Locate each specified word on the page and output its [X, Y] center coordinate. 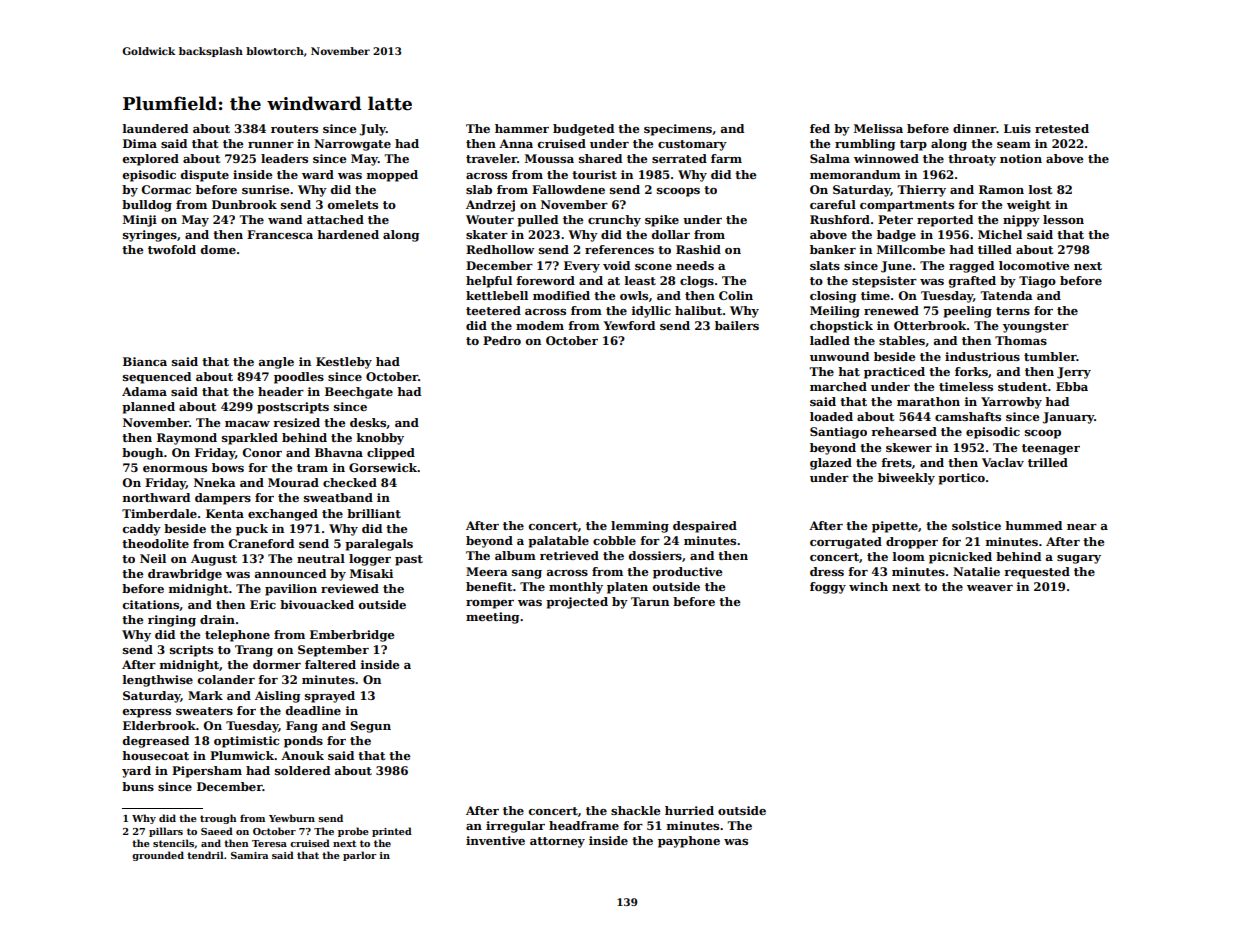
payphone [689, 842]
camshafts [968, 416]
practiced [894, 373]
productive [687, 573]
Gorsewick [383, 467]
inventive [495, 840]
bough [142, 454]
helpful [489, 282]
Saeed [217, 831]
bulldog [147, 206]
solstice [976, 525]
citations [151, 604]
